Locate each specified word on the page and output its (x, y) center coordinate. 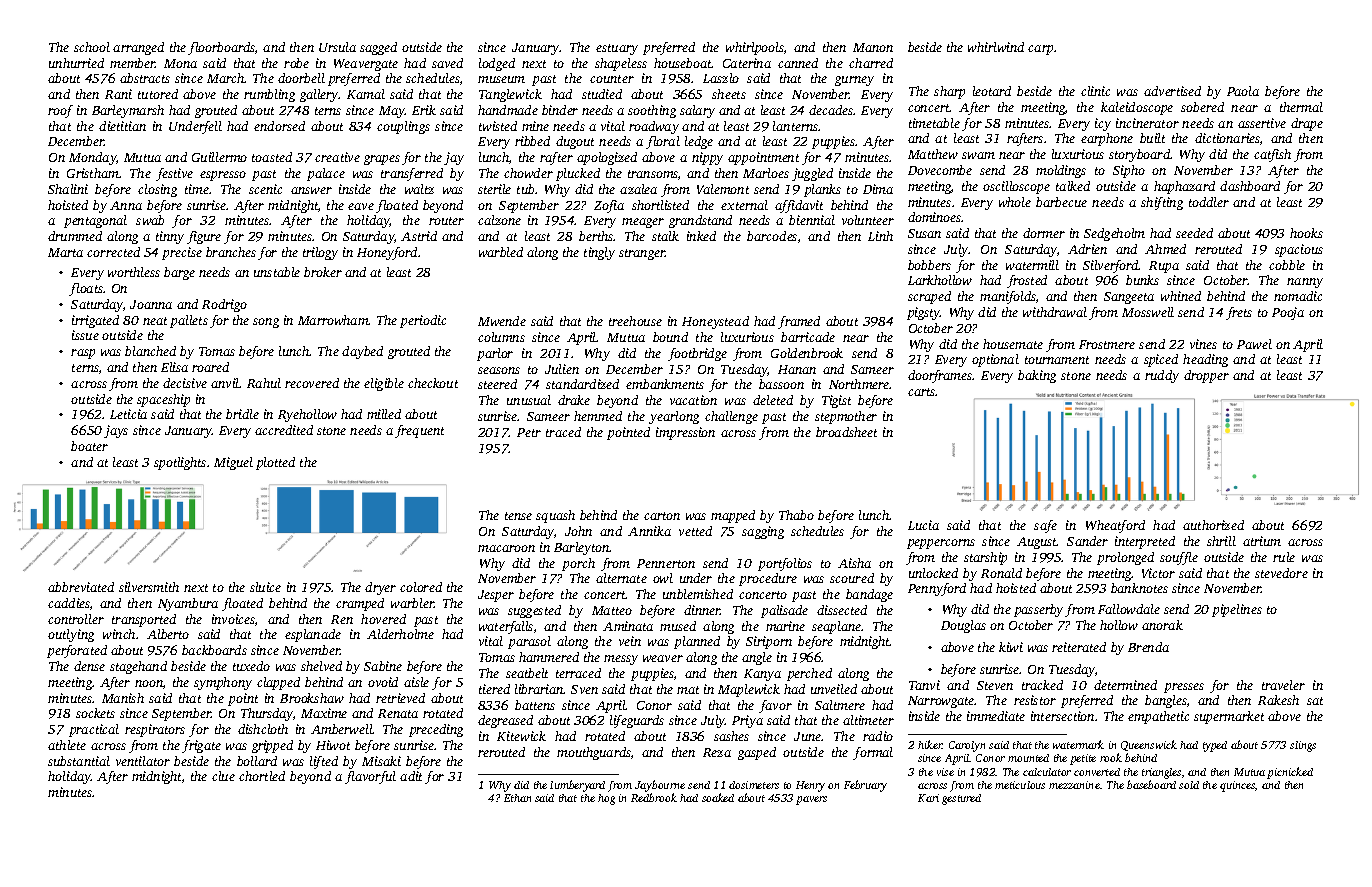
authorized (1213, 525)
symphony (223, 683)
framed (799, 322)
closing (157, 190)
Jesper (496, 596)
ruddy (1162, 376)
